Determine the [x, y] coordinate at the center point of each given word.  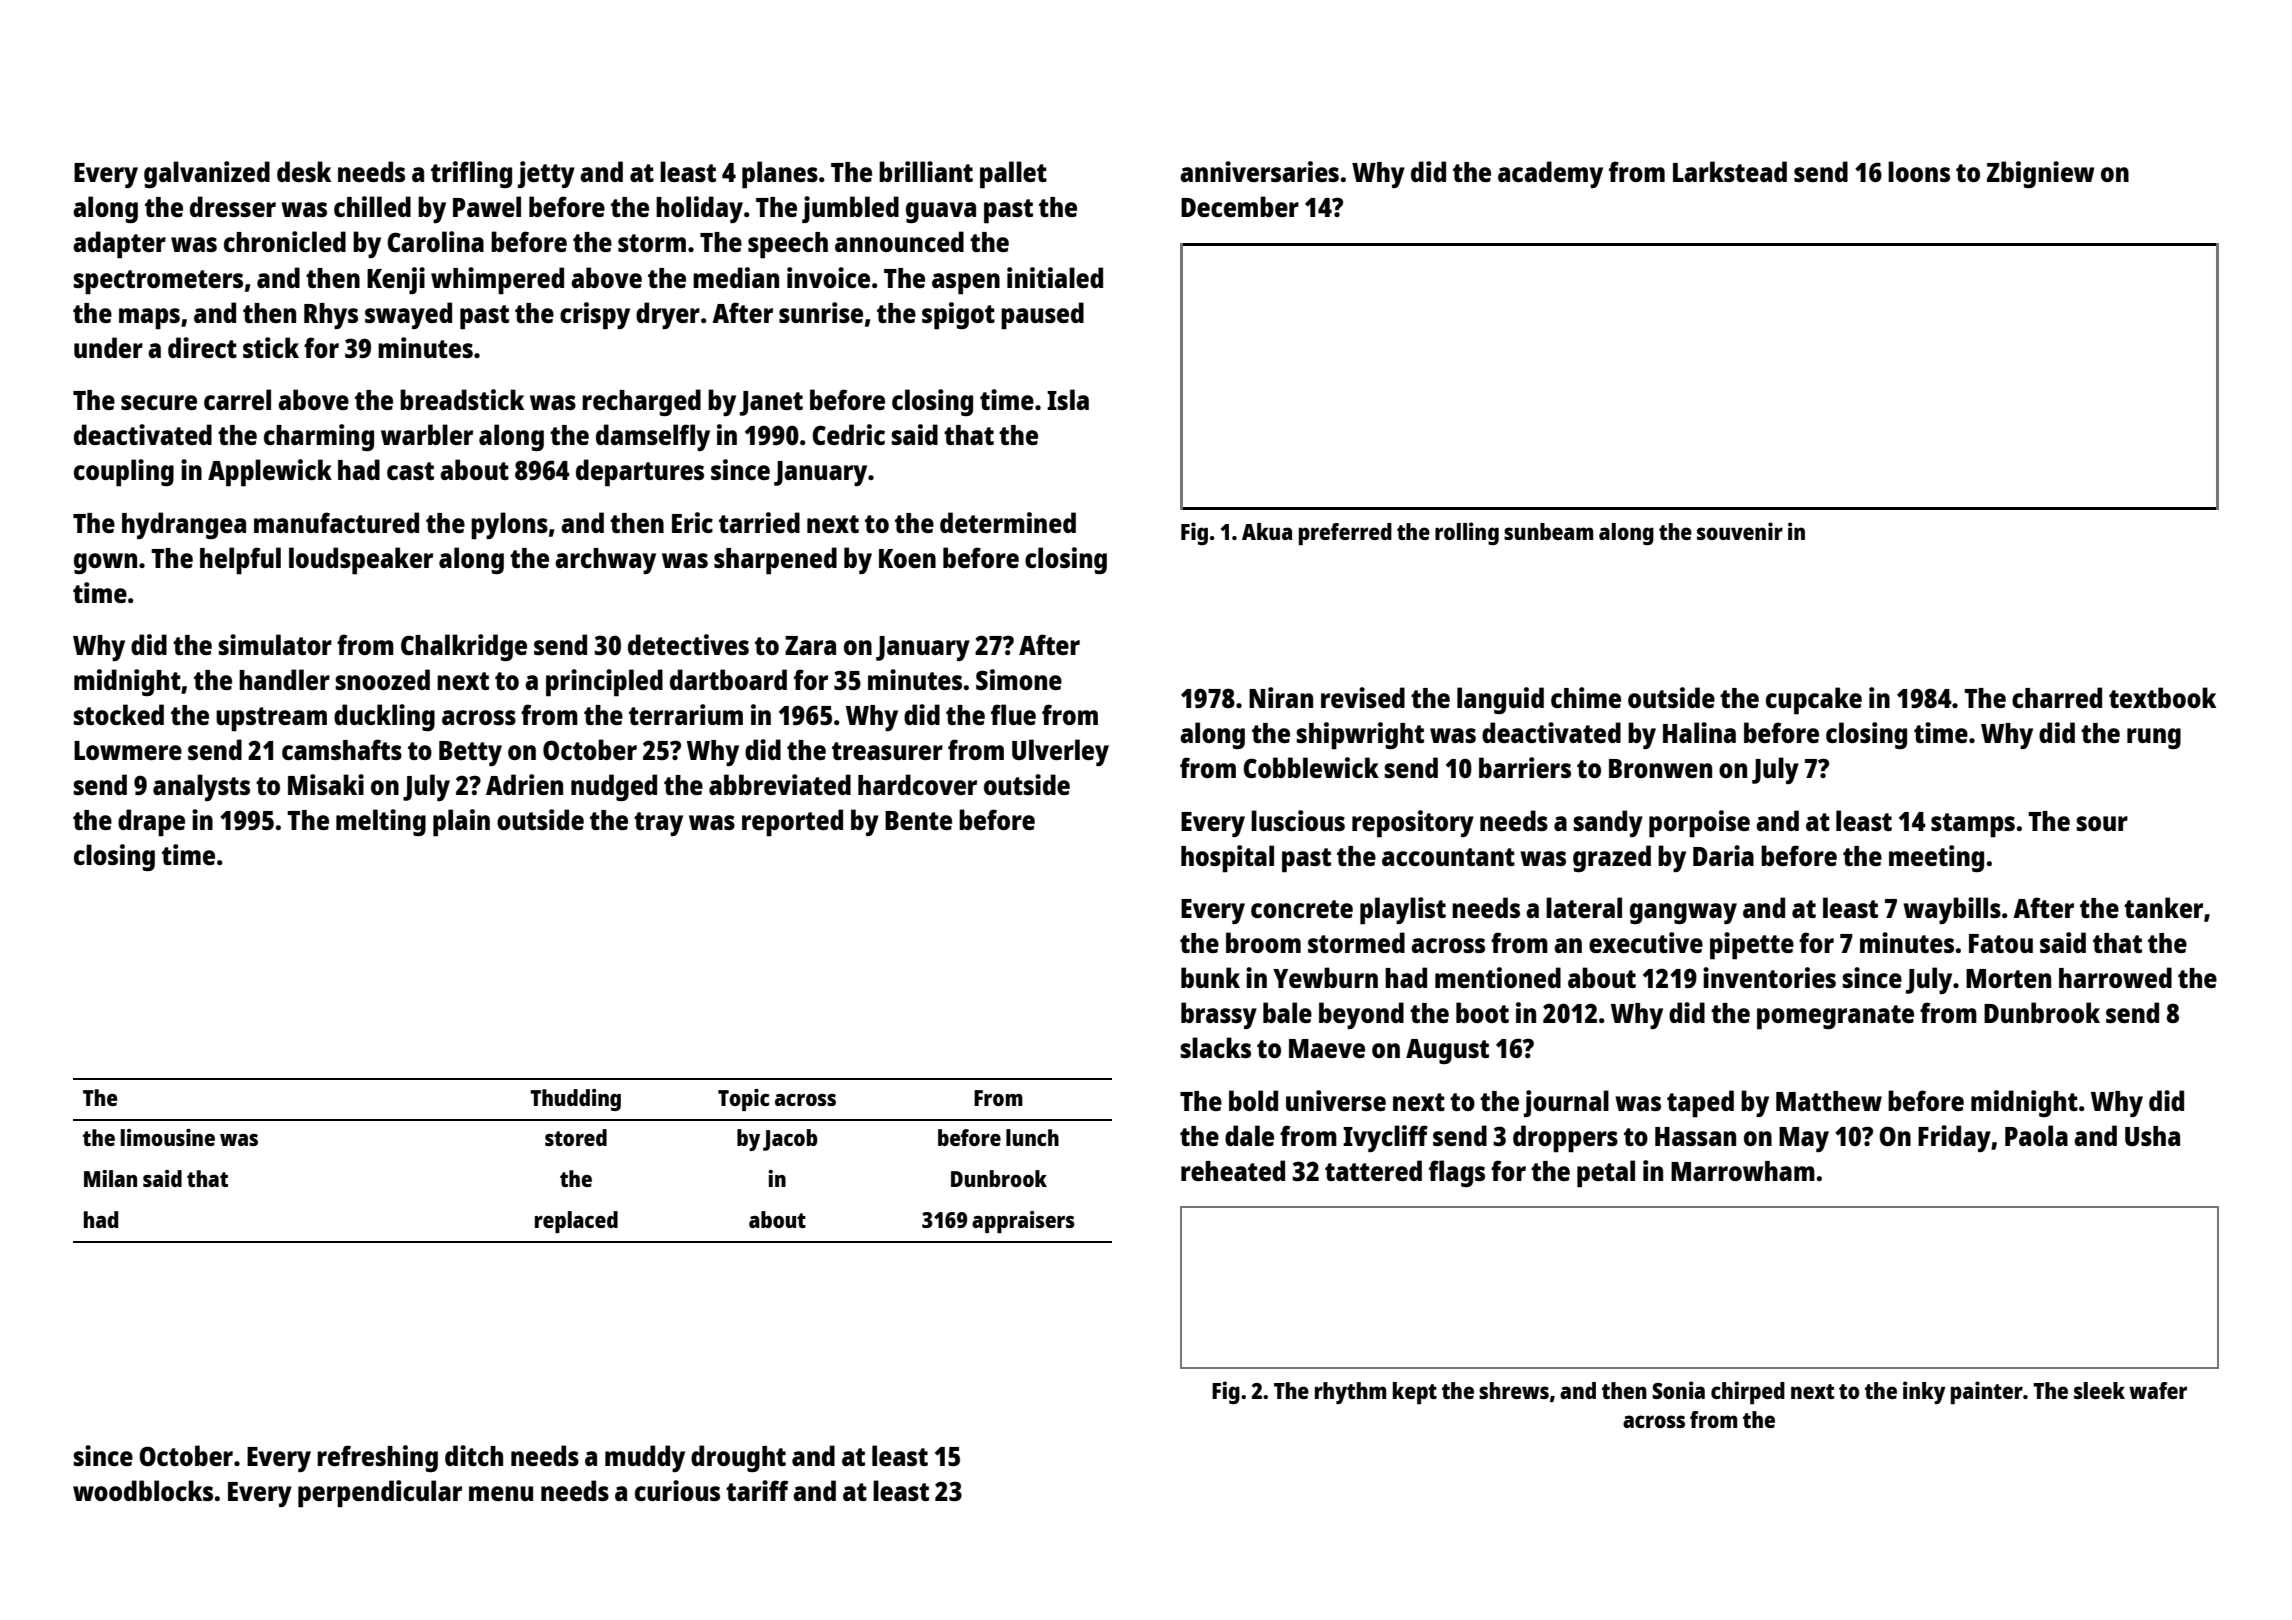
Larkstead [1730, 171]
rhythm [1350, 1393]
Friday [1954, 1138]
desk [304, 171]
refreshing [377, 1458]
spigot [958, 316]
